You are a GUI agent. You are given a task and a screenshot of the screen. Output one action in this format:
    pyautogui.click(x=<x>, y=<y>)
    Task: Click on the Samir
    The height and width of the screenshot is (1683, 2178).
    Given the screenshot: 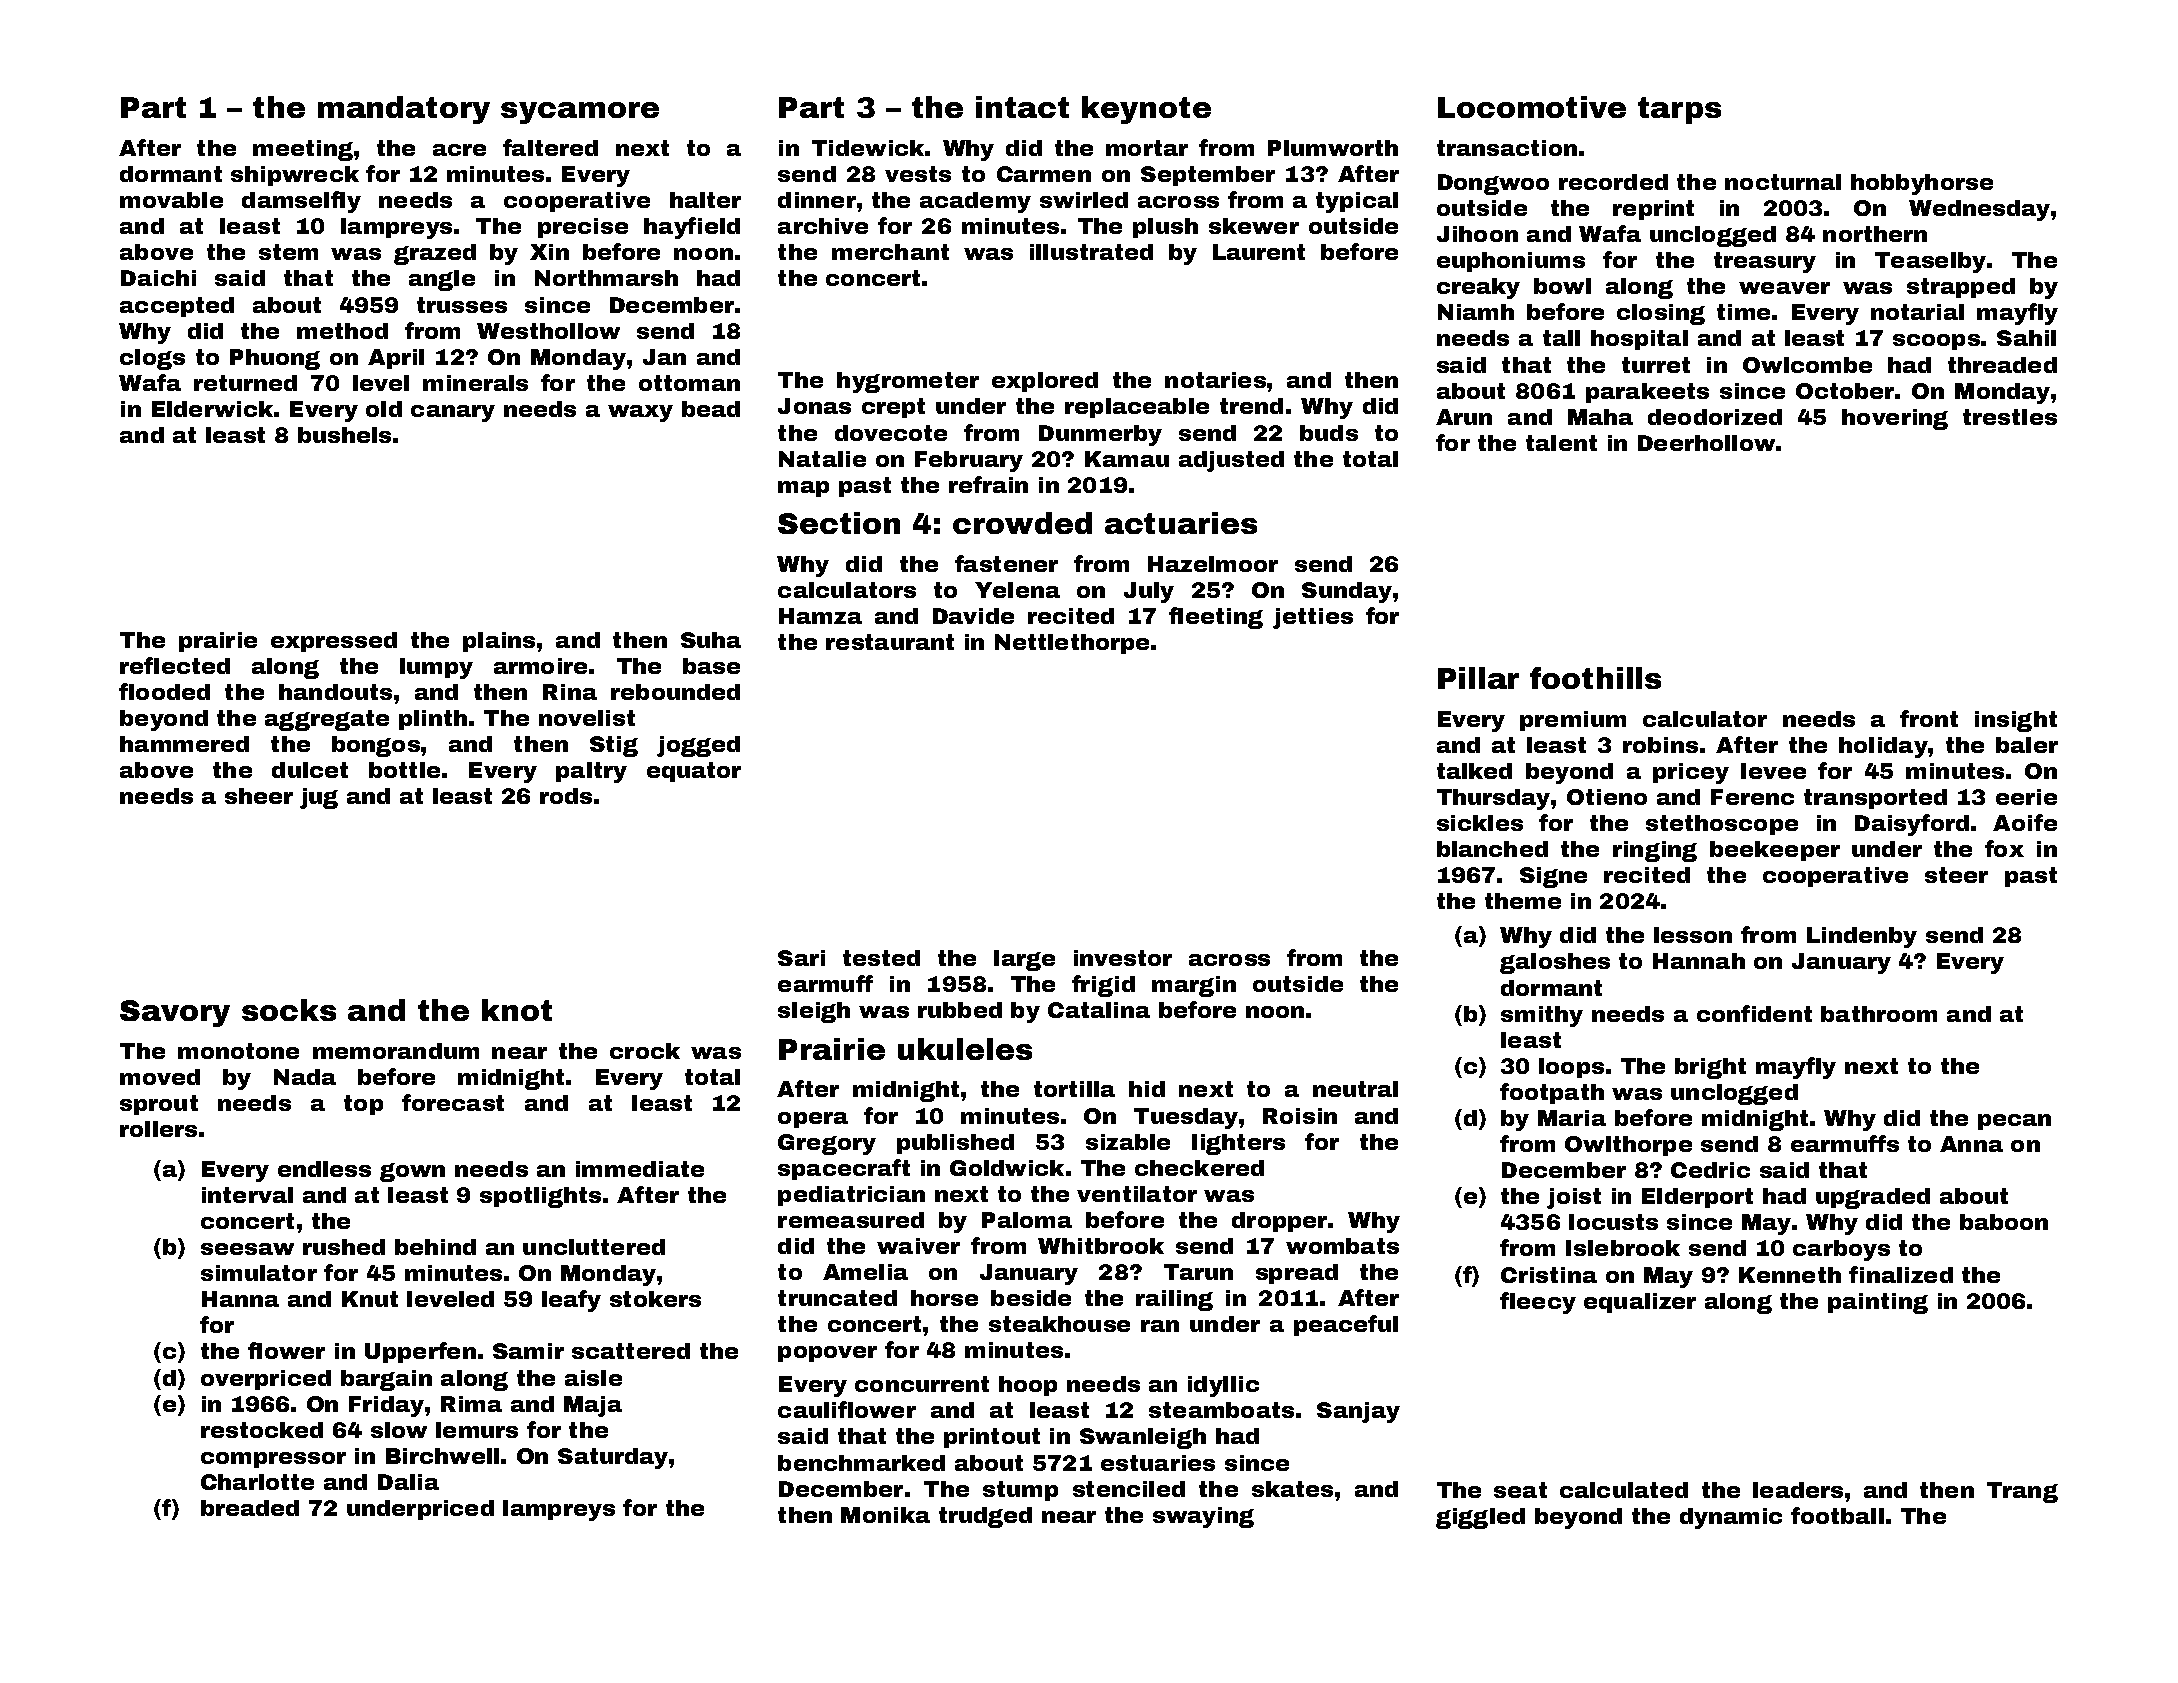 What is the action you would take?
    pyautogui.click(x=528, y=1351)
